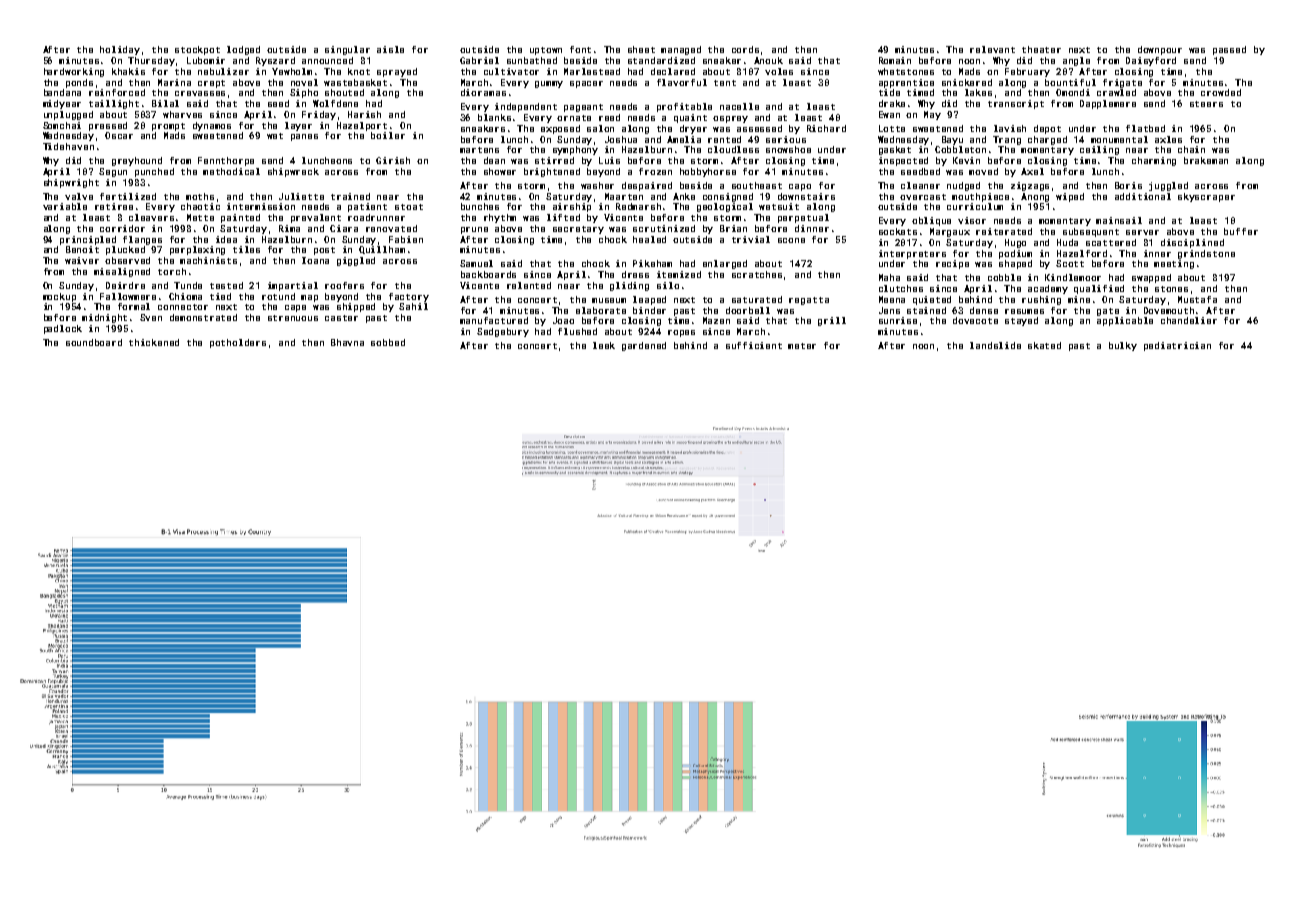 This document has width=1308, height=924. I want to click on dioramas, so click(483, 92).
